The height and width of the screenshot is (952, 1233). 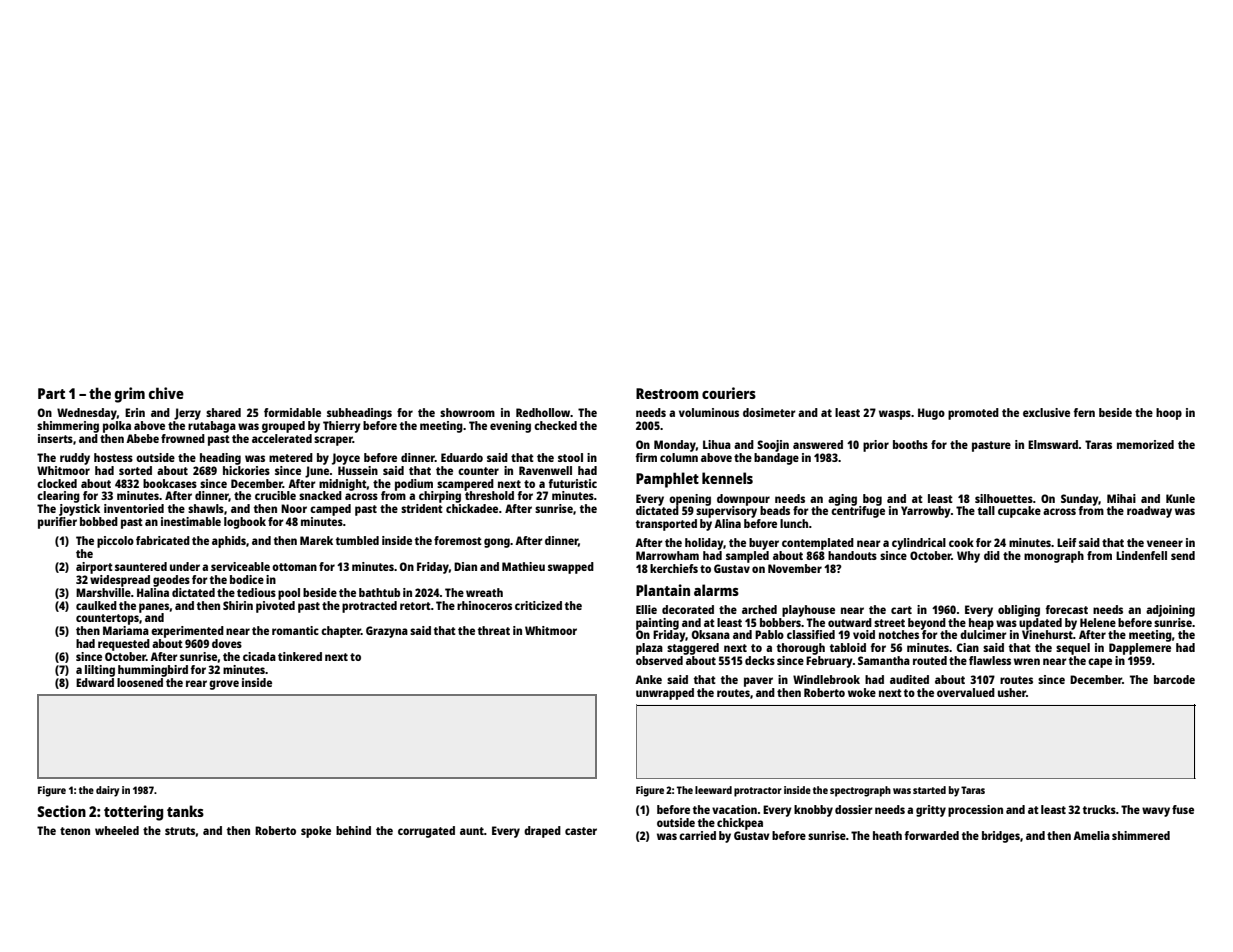 I want to click on carried, so click(x=697, y=835).
